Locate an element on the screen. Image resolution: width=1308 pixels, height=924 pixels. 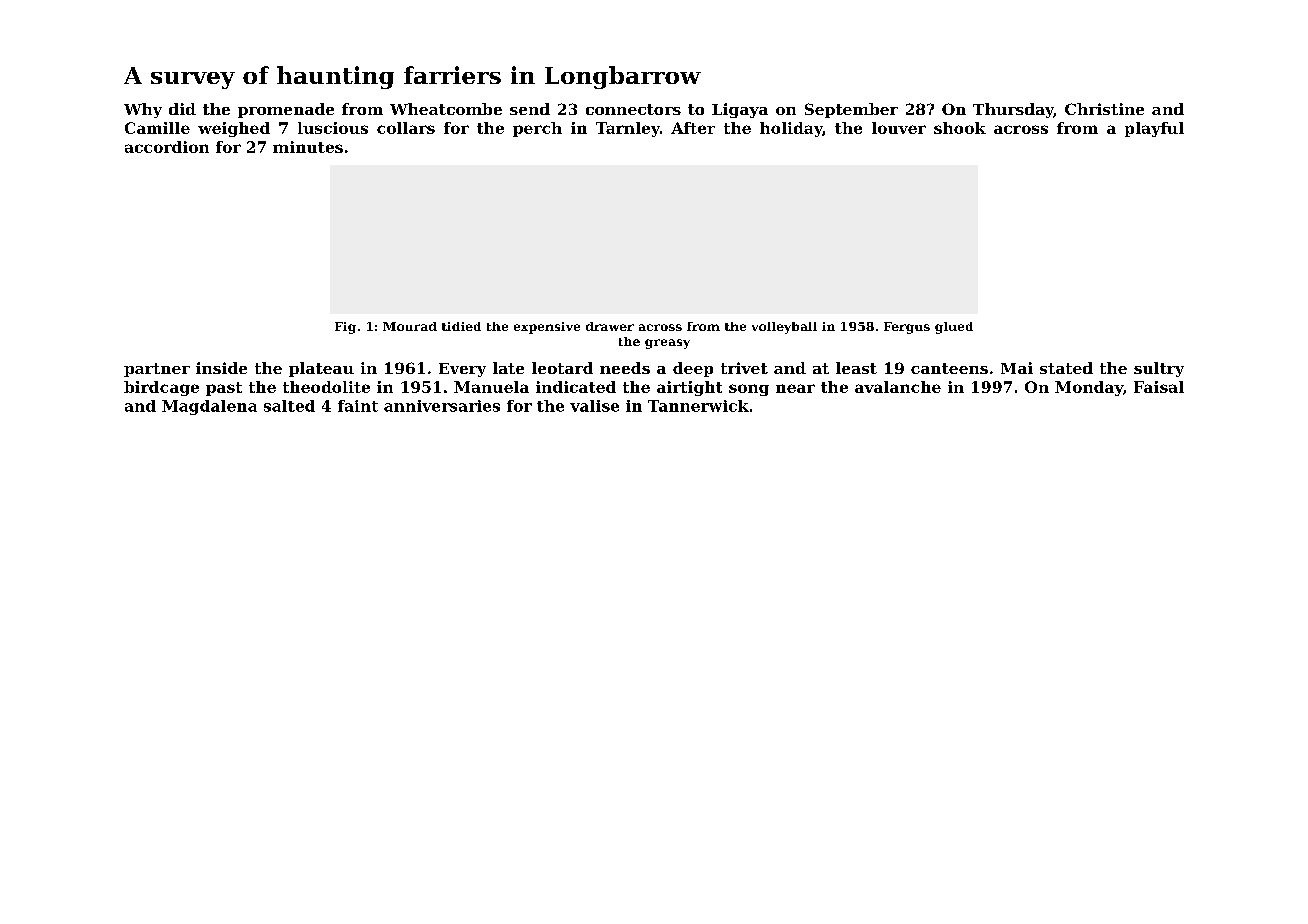
Wheatcombe is located at coordinates (446, 109).
